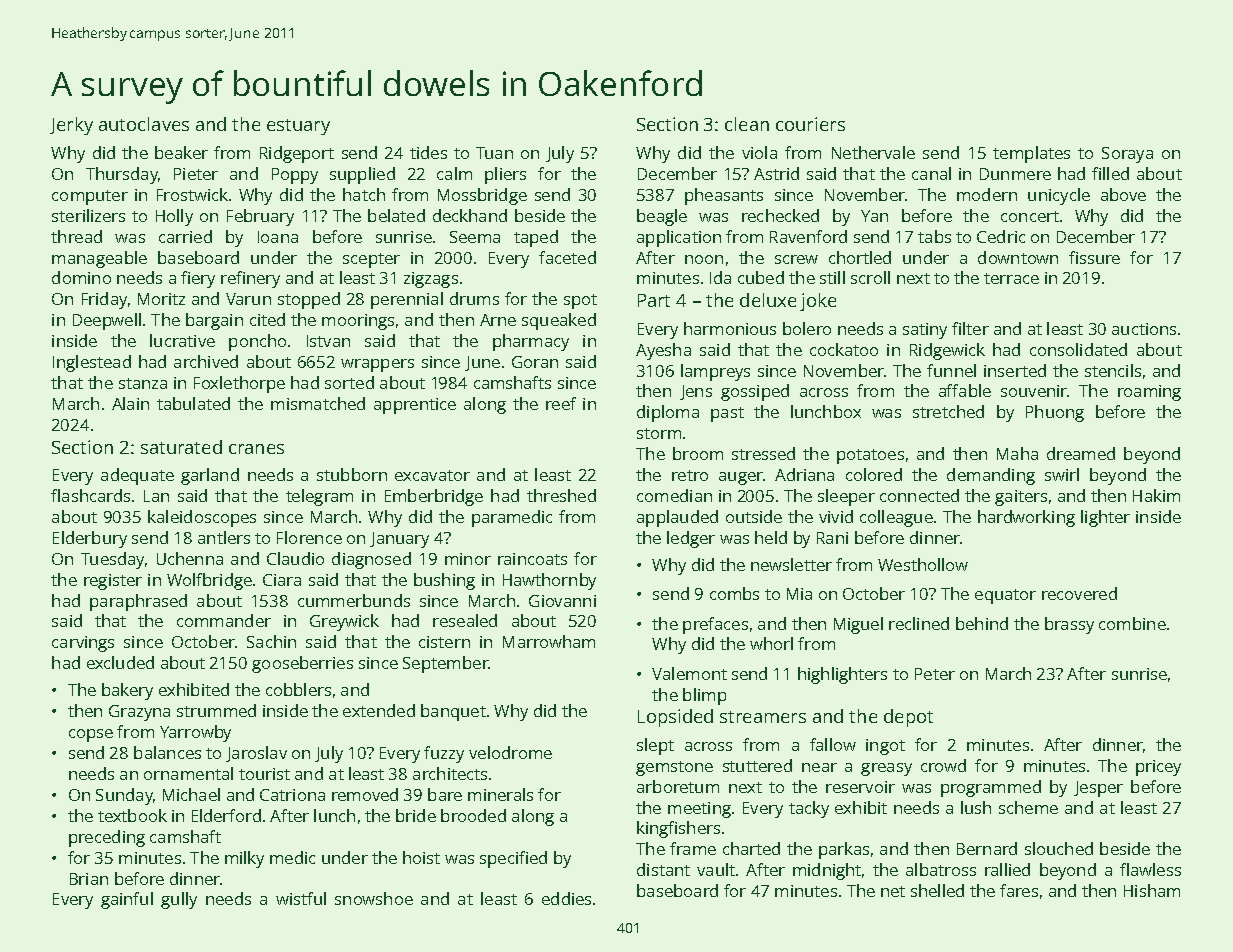  Describe the element at coordinates (1127, 155) in the page. I see `Soraya` at that location.
